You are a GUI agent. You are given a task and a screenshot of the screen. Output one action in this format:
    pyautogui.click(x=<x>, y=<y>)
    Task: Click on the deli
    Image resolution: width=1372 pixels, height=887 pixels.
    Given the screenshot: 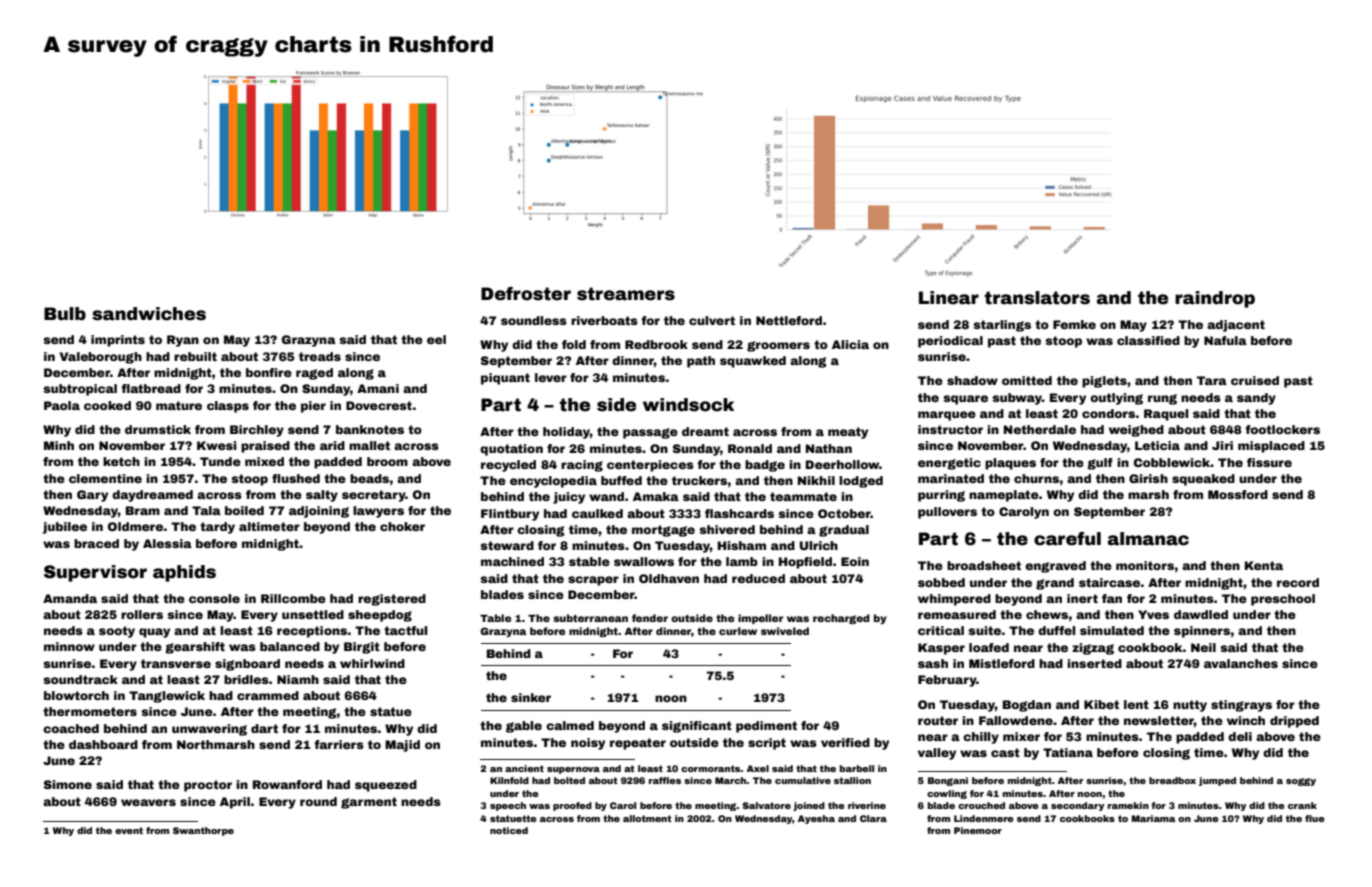 What is the action you would take?
    pyautogui.click(x=1240, y=736)
